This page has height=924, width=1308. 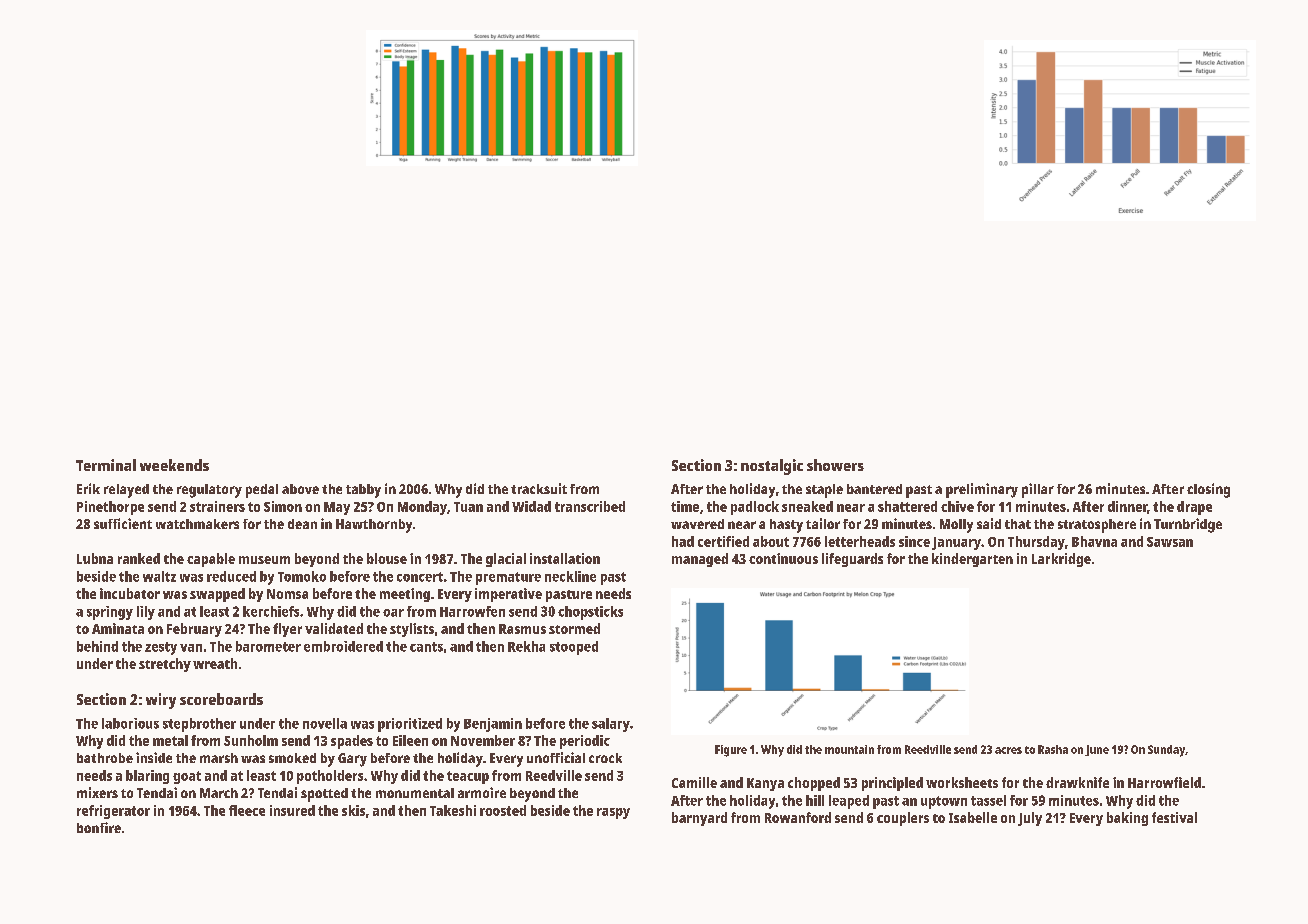 I want to click on acres, so click(x=1008, y=750).
